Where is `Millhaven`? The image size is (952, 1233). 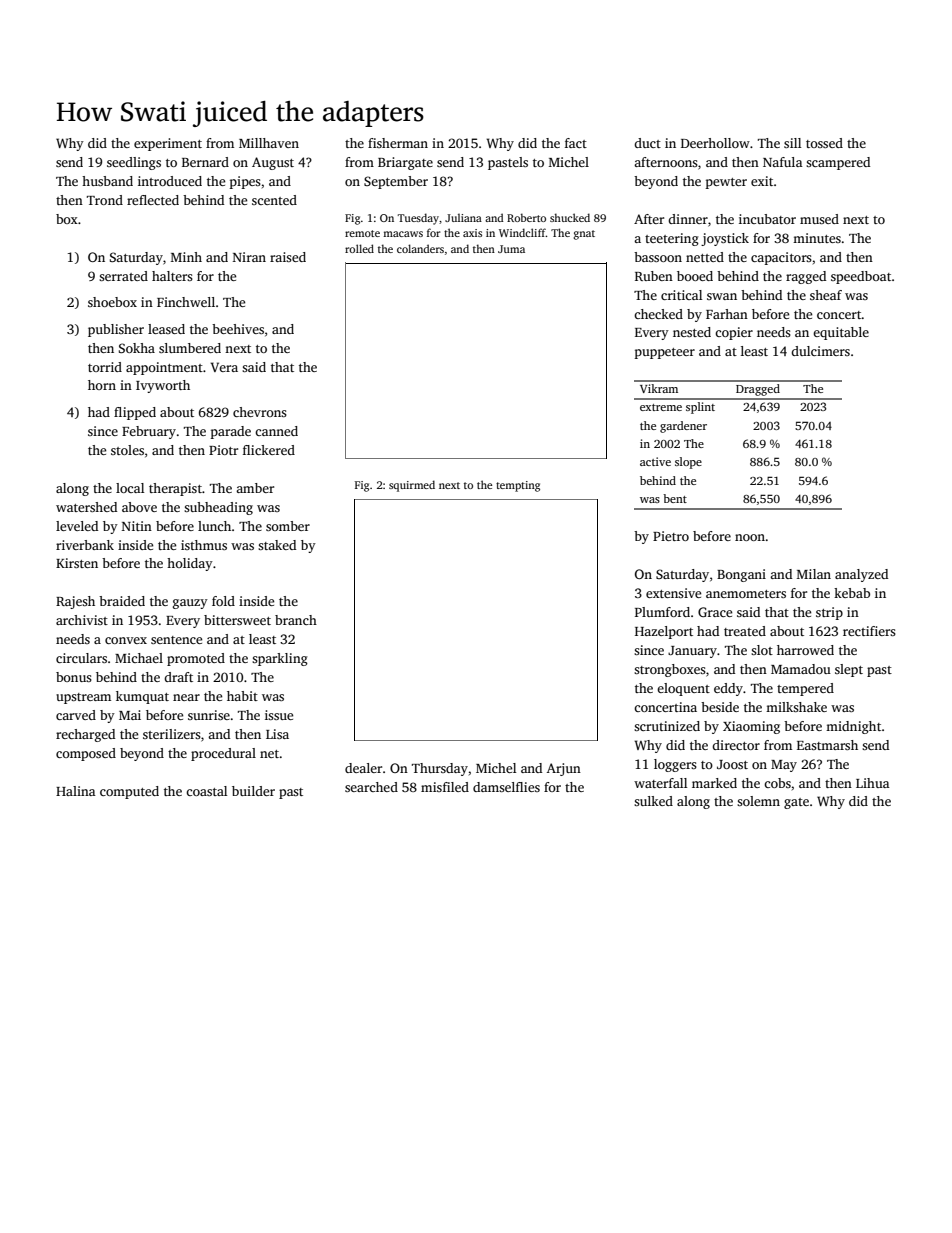 Millhaven is located at coordinates (269, 143).
